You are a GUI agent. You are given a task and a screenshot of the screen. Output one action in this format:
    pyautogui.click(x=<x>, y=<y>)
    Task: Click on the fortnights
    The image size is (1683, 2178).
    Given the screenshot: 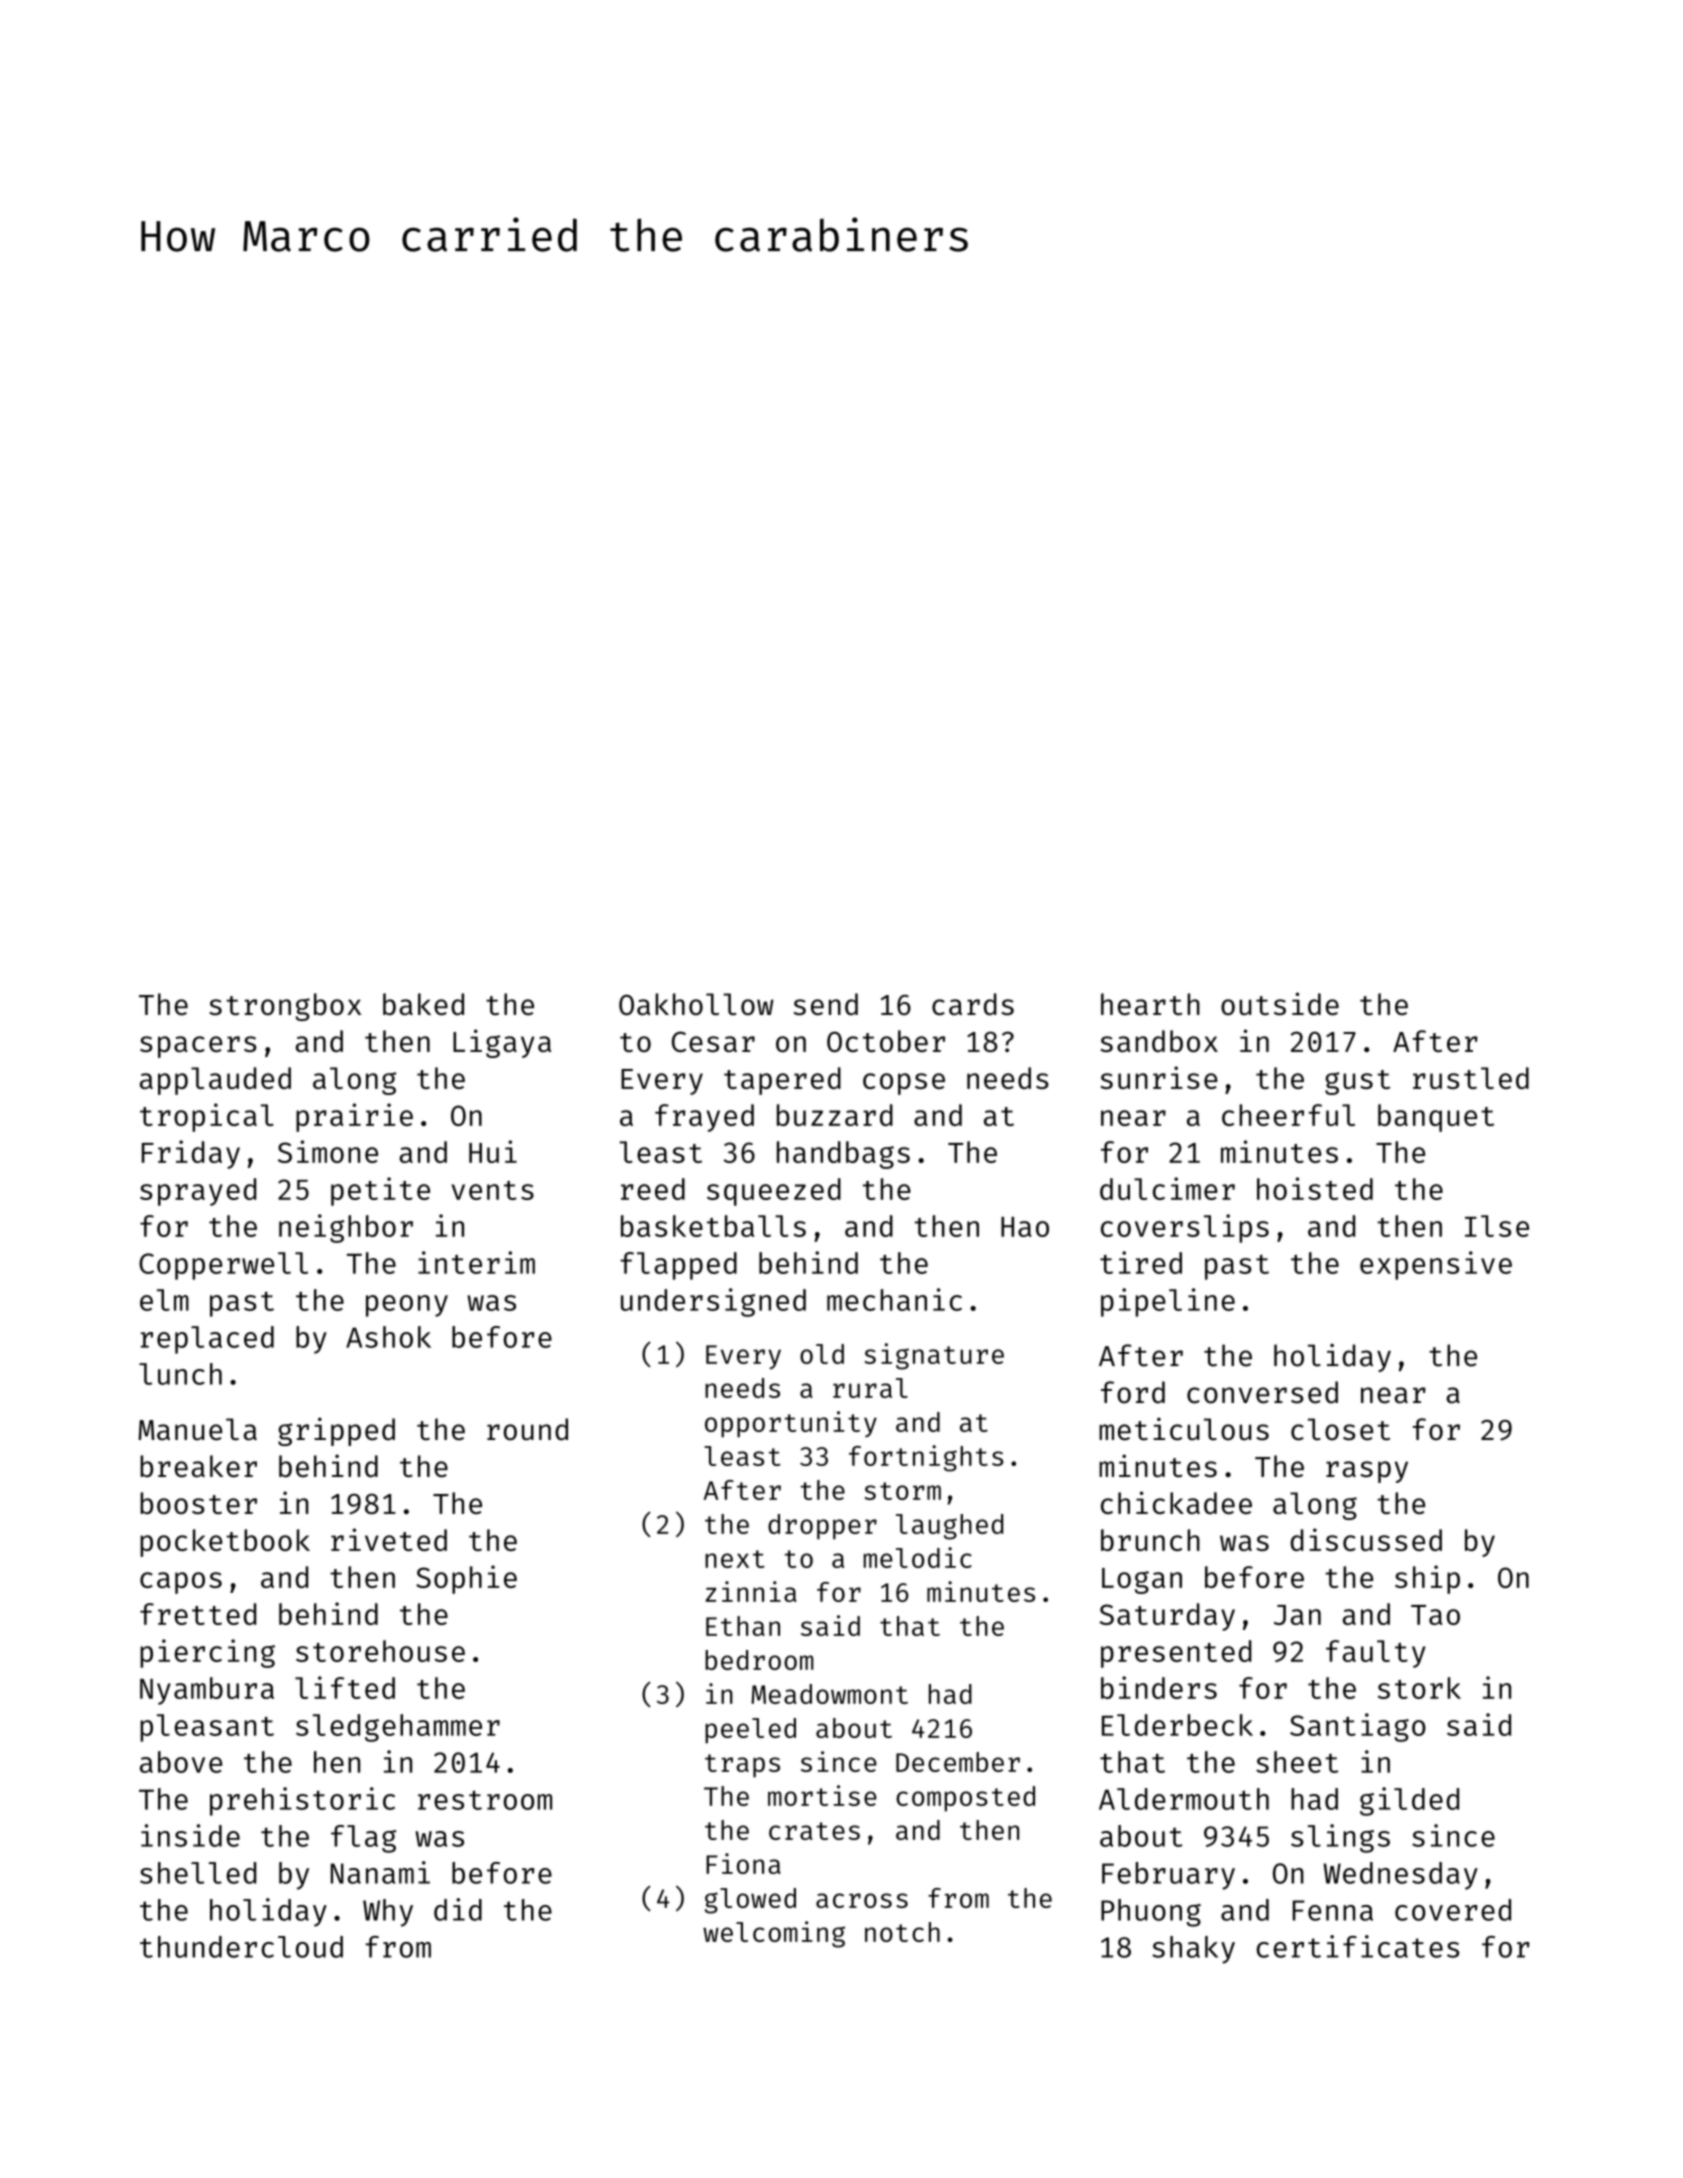 What is the action you would take?
    pyautogui.click(x=926, y=1458)
